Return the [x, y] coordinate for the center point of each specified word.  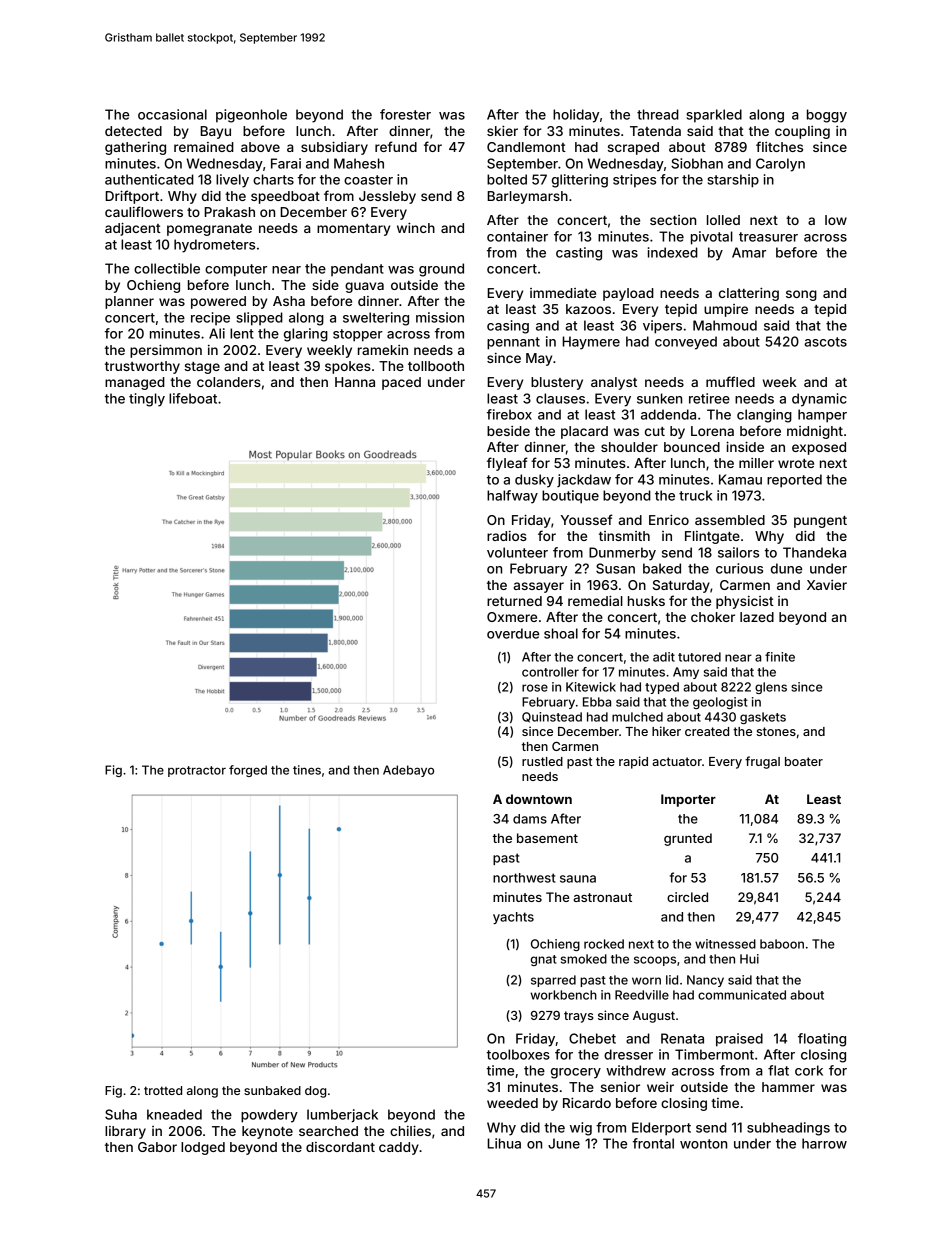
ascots [825, 342]
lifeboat [193, 398]
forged [248, 771]
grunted [688, 839]
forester [405, 114]
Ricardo [587, 1102]
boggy [827, 116]
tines [307, 770]
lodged [203, 1148]
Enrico [669, 519]
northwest [524, 878]
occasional [172, 114]
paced [401, 383]
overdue [513, 633]
